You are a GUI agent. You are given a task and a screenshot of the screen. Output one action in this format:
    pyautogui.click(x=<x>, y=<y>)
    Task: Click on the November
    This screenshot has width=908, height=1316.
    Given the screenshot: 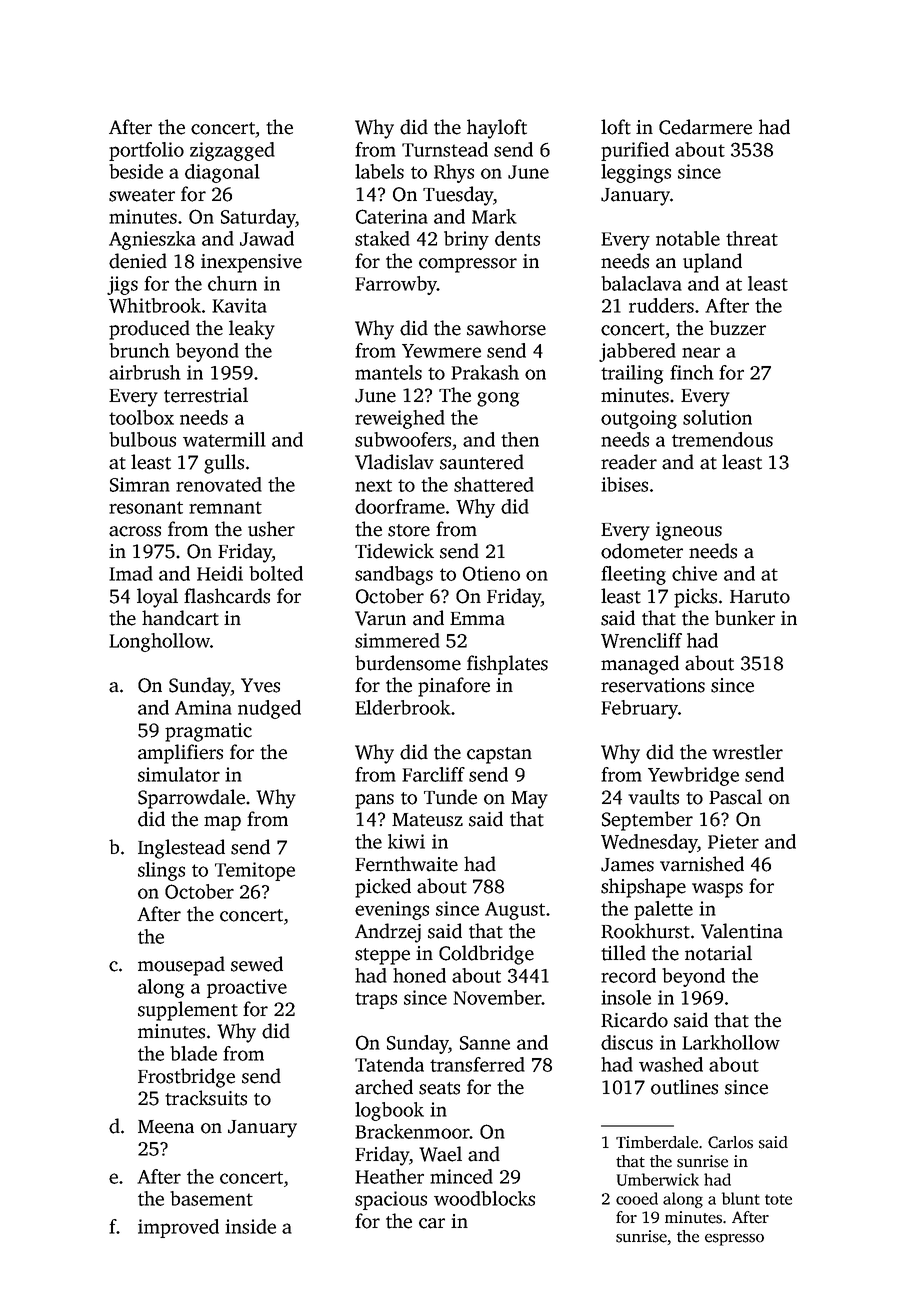 What is the action you would take?
    pyautogui.click(x=497, y=997)
